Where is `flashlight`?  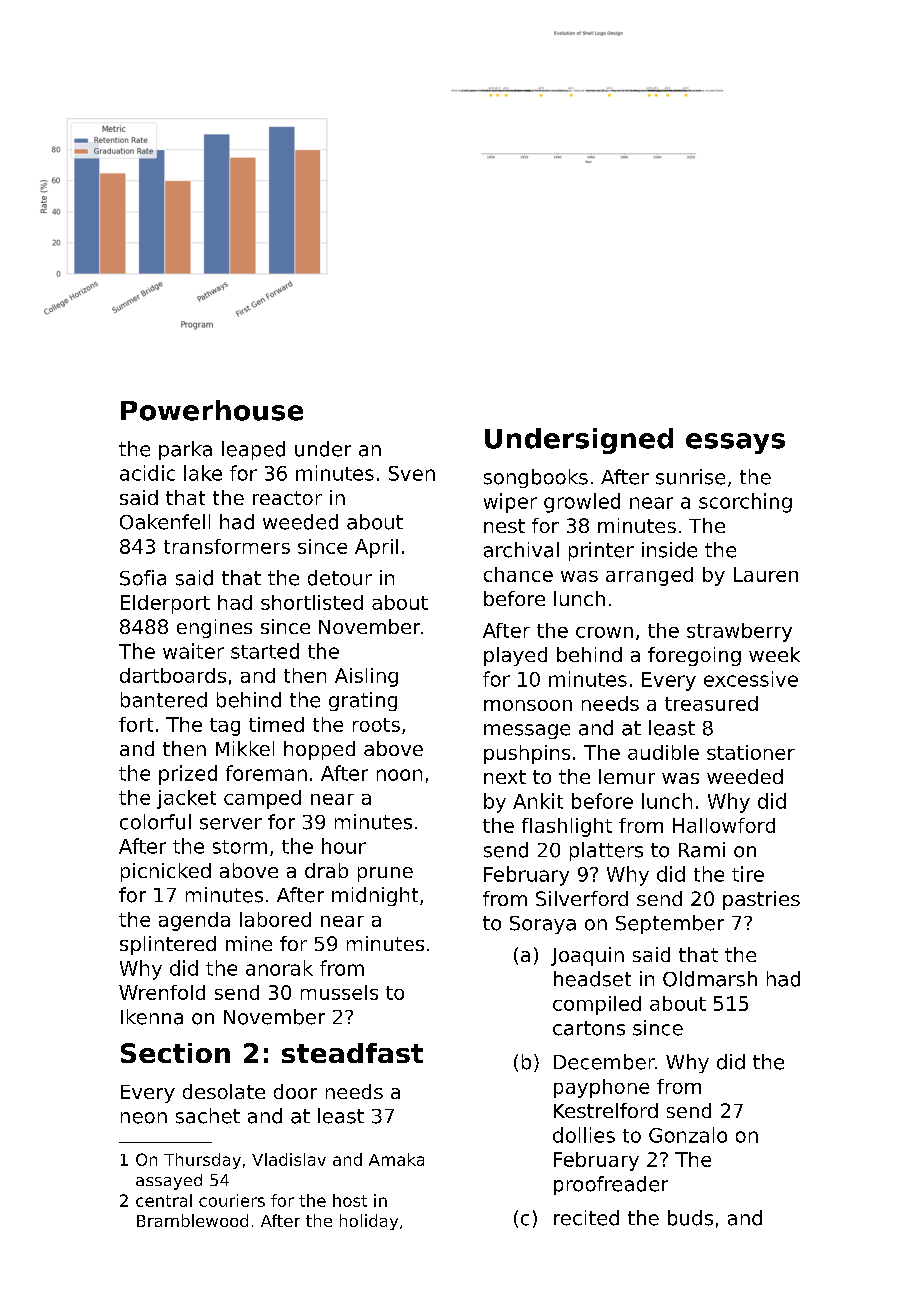 flashlight is located at coordinates (567, 827).
